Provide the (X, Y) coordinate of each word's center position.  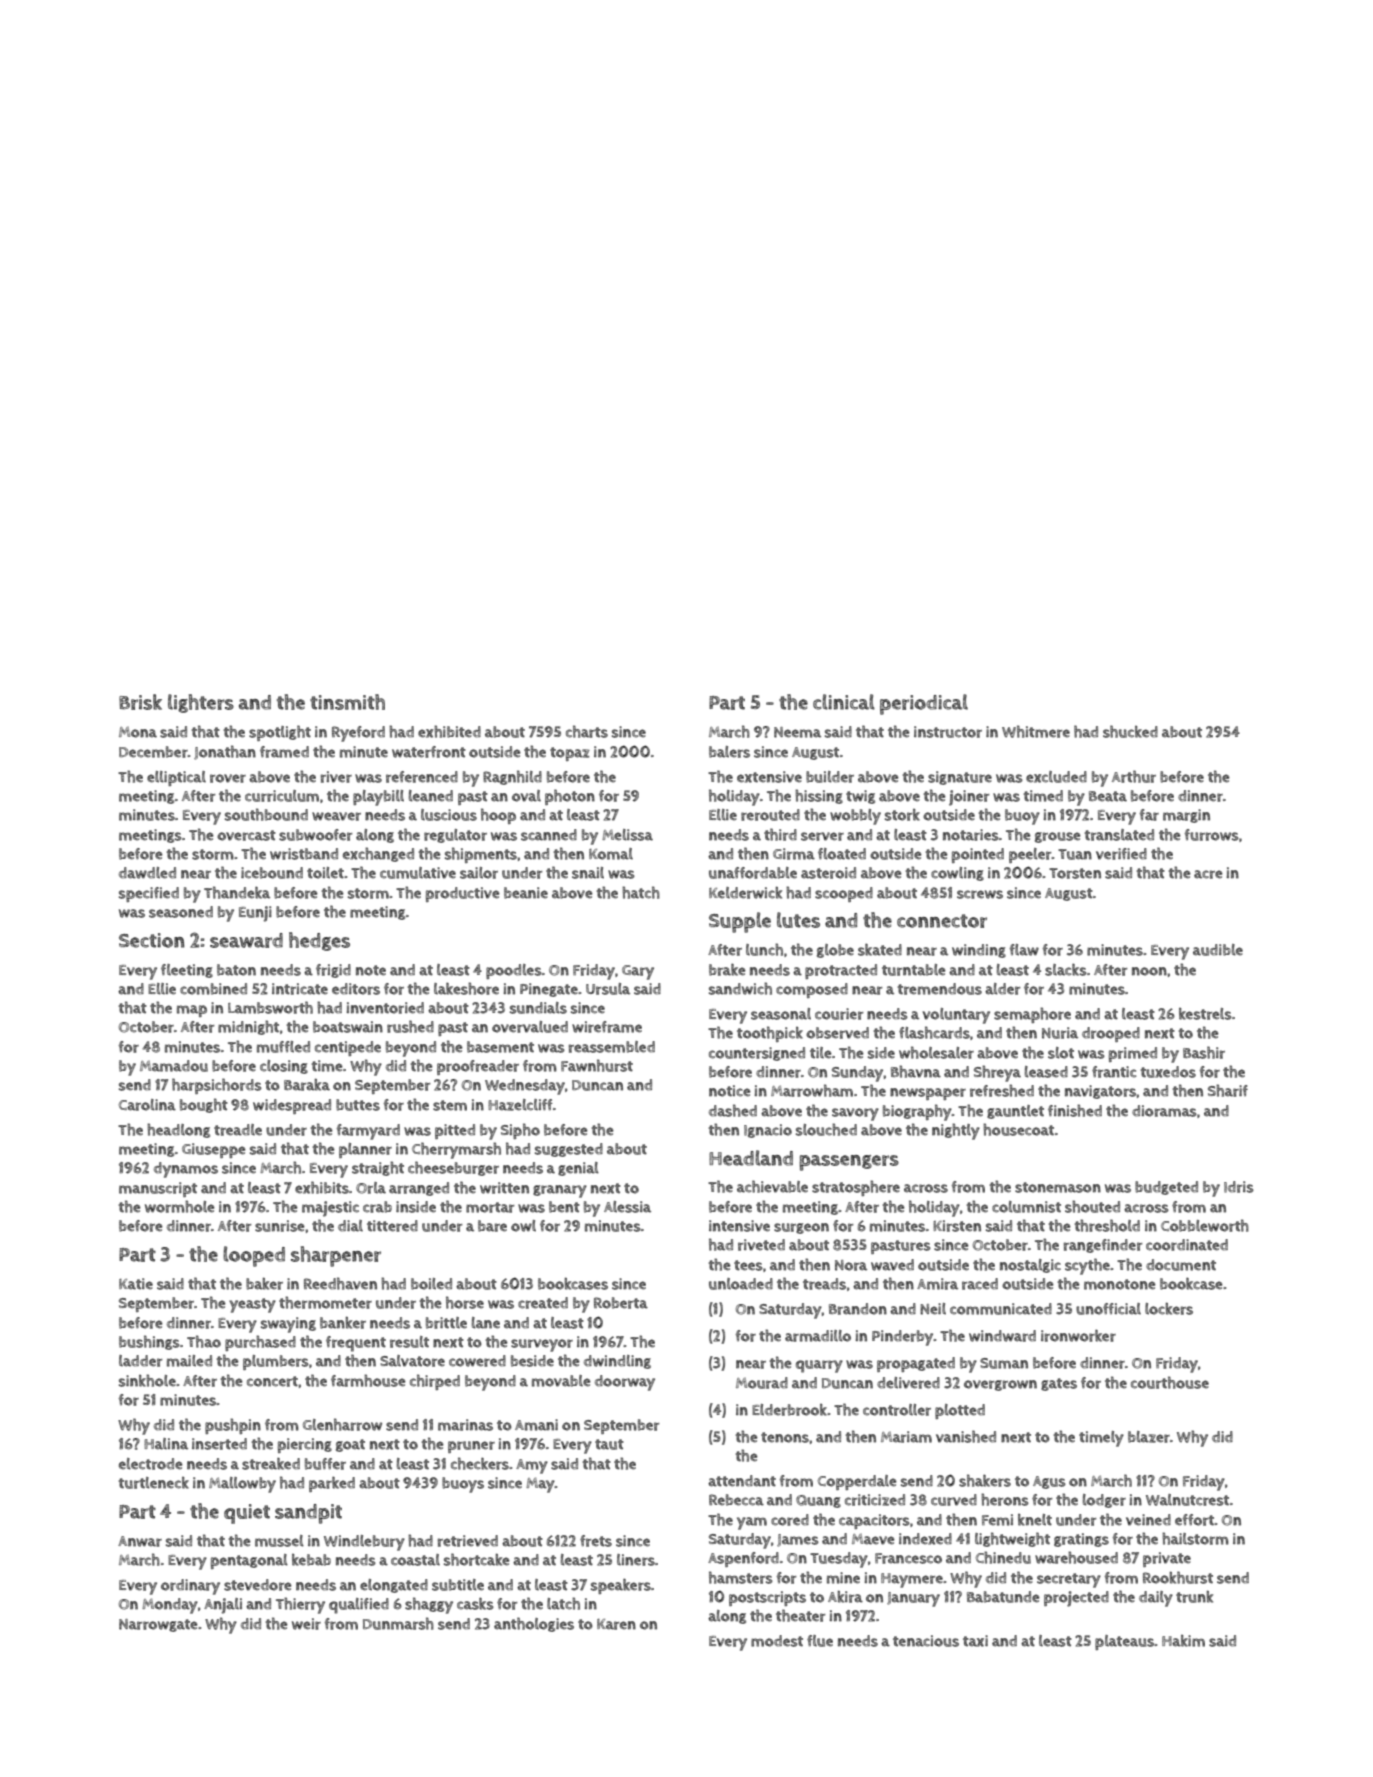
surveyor (542, 1345)
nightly (956, 1131)
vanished (966, 1436)
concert (272, 1381)
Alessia (627, 1207)
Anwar (140, 1541)
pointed (978, 855)
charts (587, 731)
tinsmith (347, 702)
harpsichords (217, 1086)
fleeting (187, 971)
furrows (1212, 835)
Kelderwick (745, 892)
